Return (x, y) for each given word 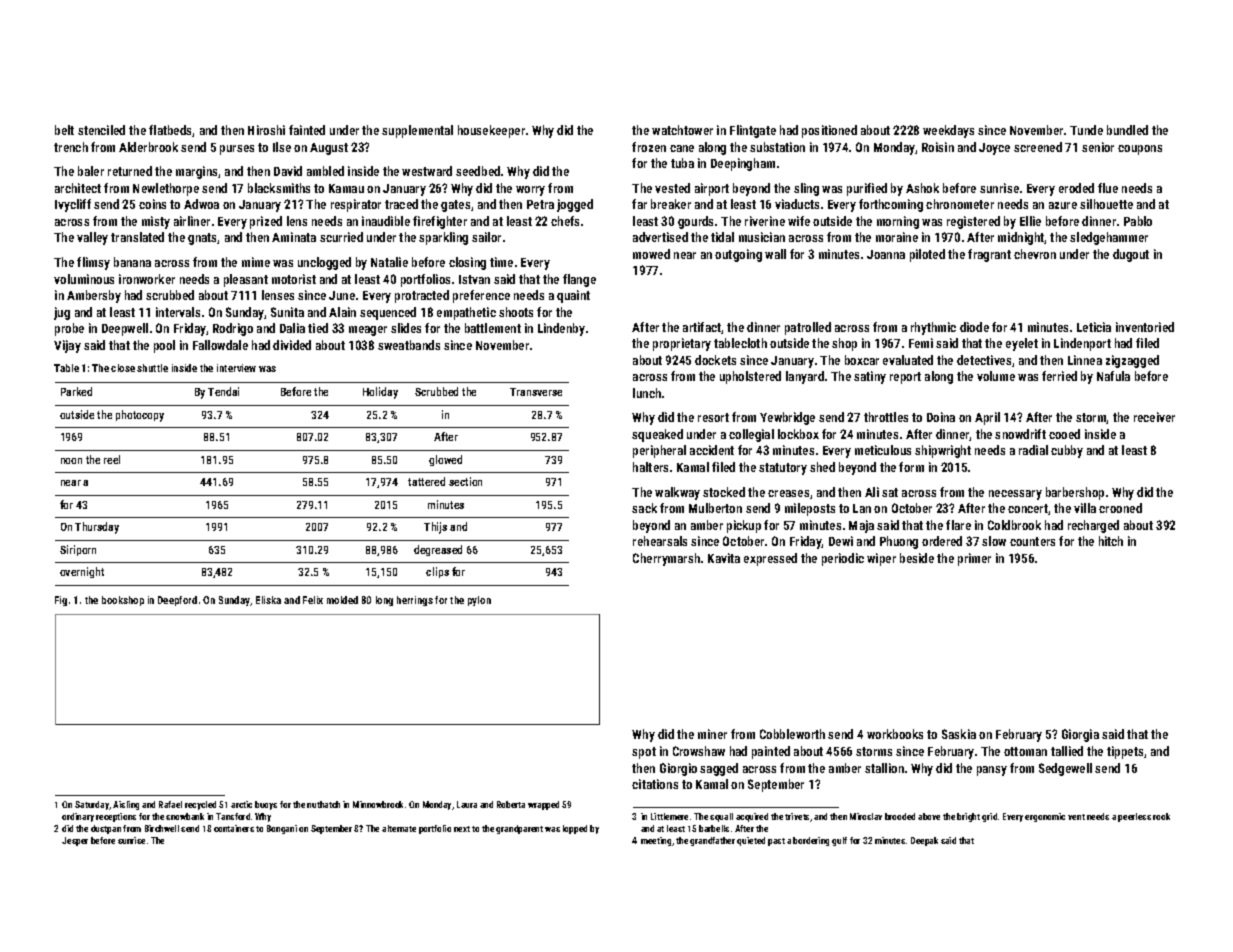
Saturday (92, 805)
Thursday (97, 528)
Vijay (67, 346)
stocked (724, 492)
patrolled (808, 328)
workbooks (895, 734)
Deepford (177, 601)
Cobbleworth (792, 734)
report (905, 378)
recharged (1093, 526)
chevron (1035, 254)
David (288, 171)
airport (712, 189)
